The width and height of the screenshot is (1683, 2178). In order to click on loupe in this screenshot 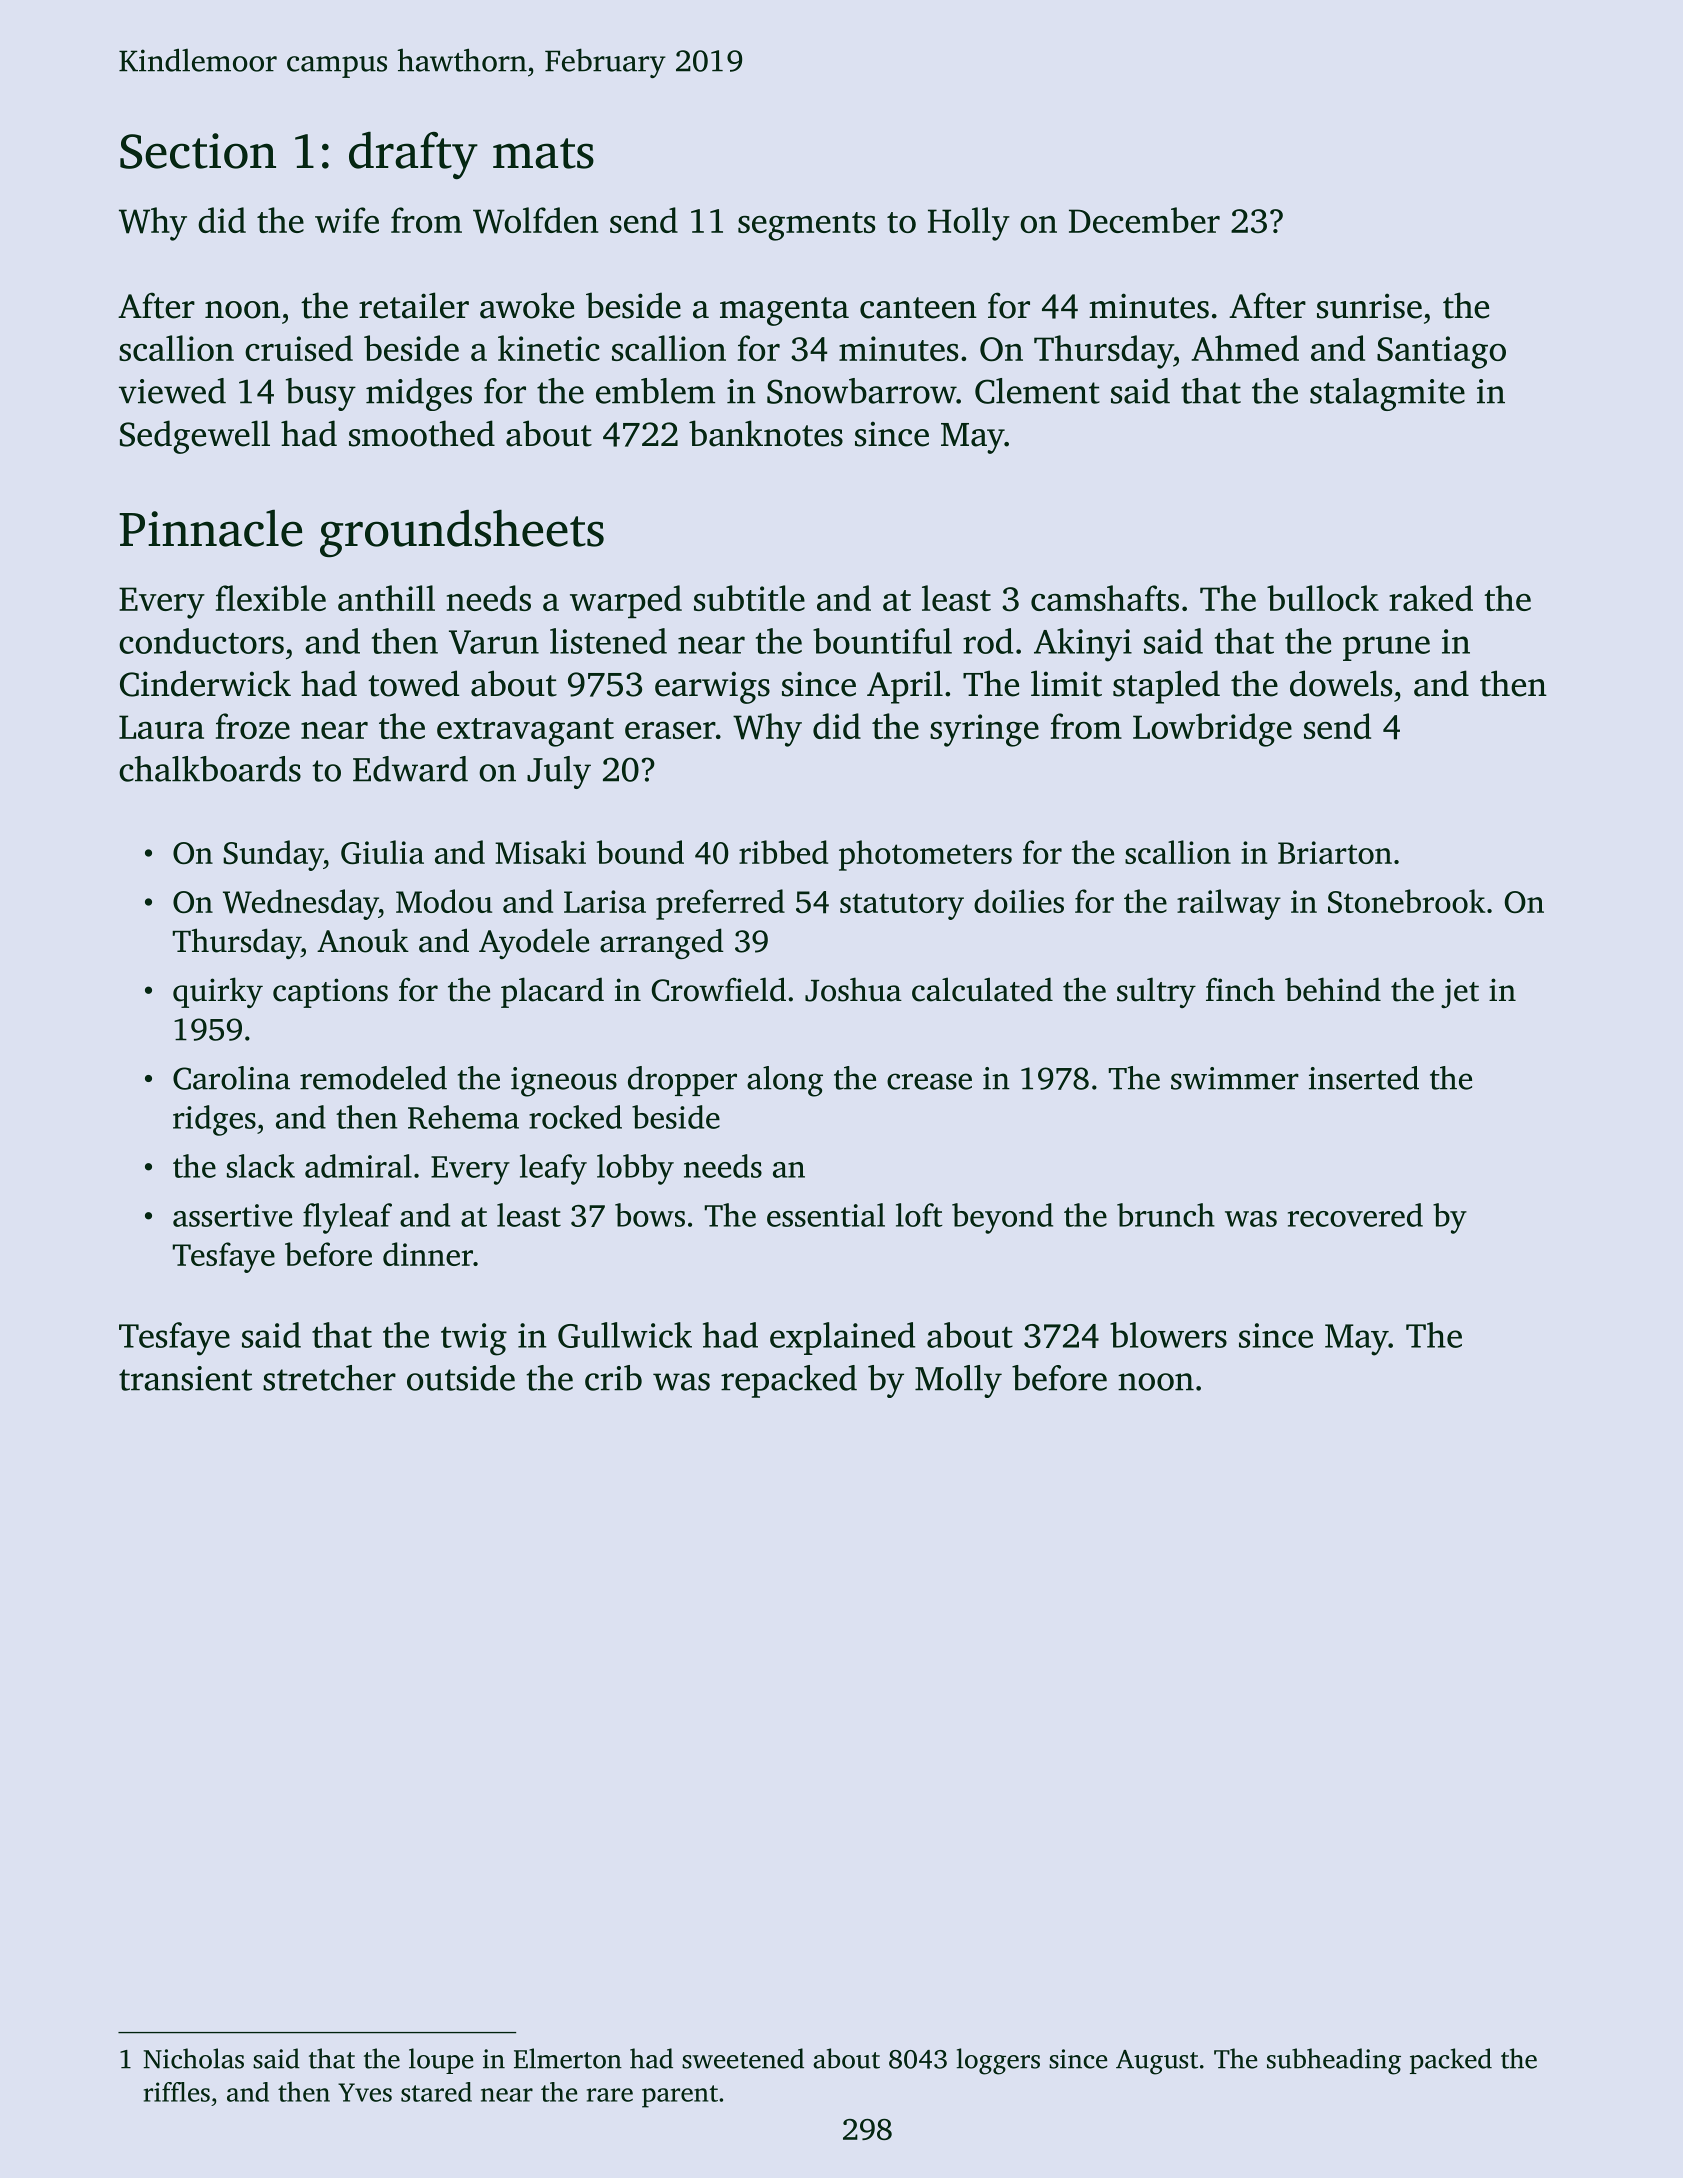, I will do `click(441, 2061)`.
